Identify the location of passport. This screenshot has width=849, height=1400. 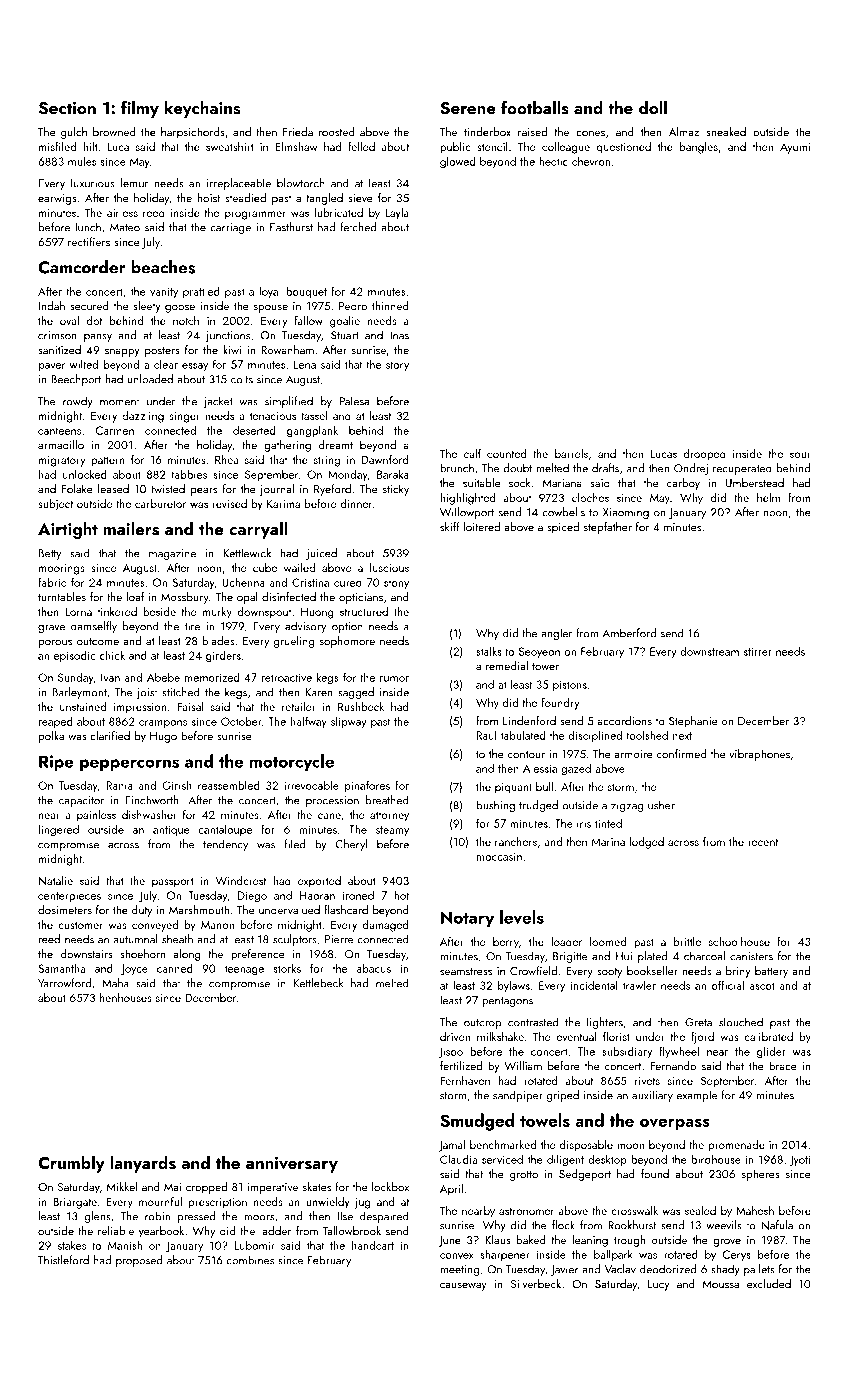
(172, 883).
